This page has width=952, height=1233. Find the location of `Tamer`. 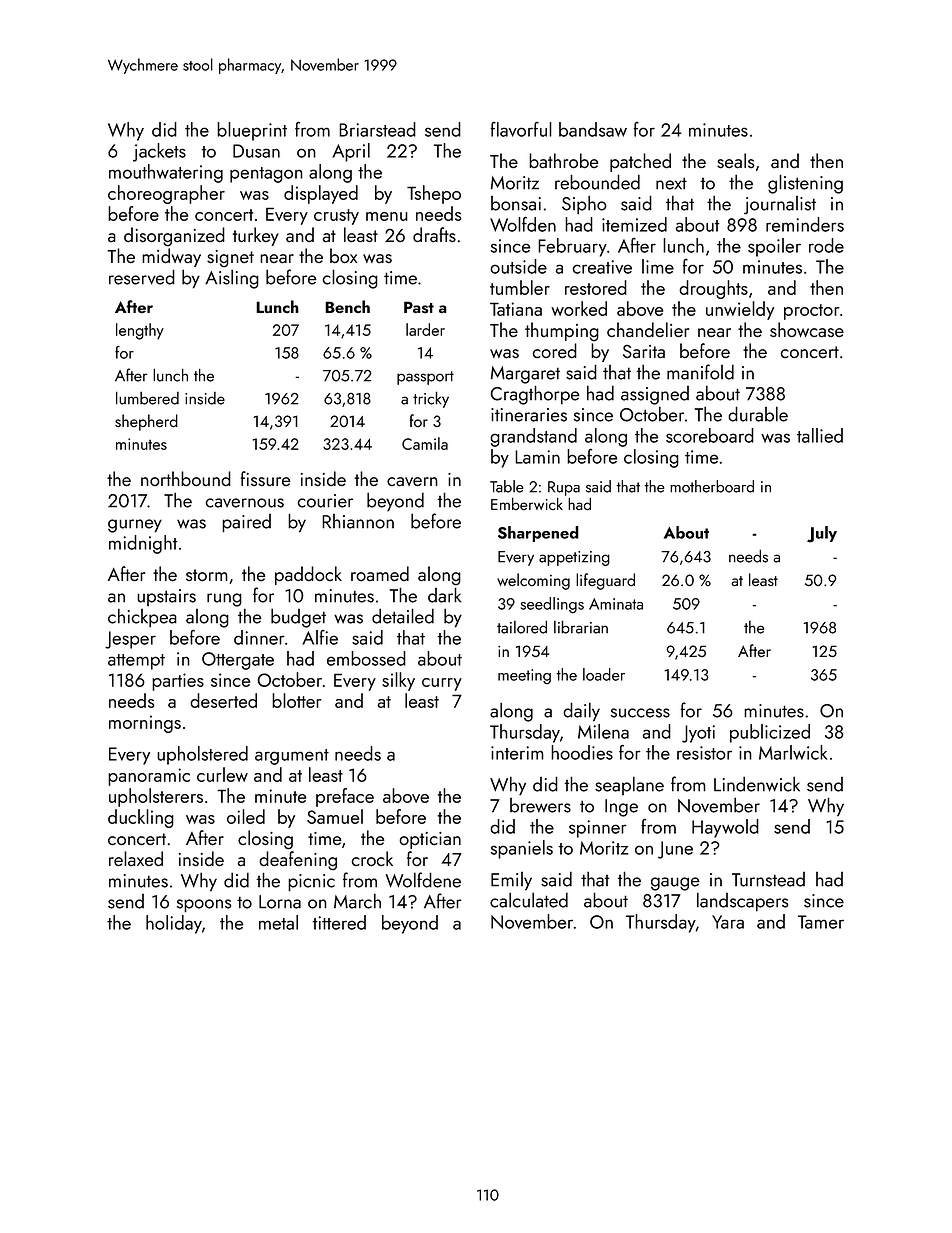

Tamer is located at coordinates (821, 922).
